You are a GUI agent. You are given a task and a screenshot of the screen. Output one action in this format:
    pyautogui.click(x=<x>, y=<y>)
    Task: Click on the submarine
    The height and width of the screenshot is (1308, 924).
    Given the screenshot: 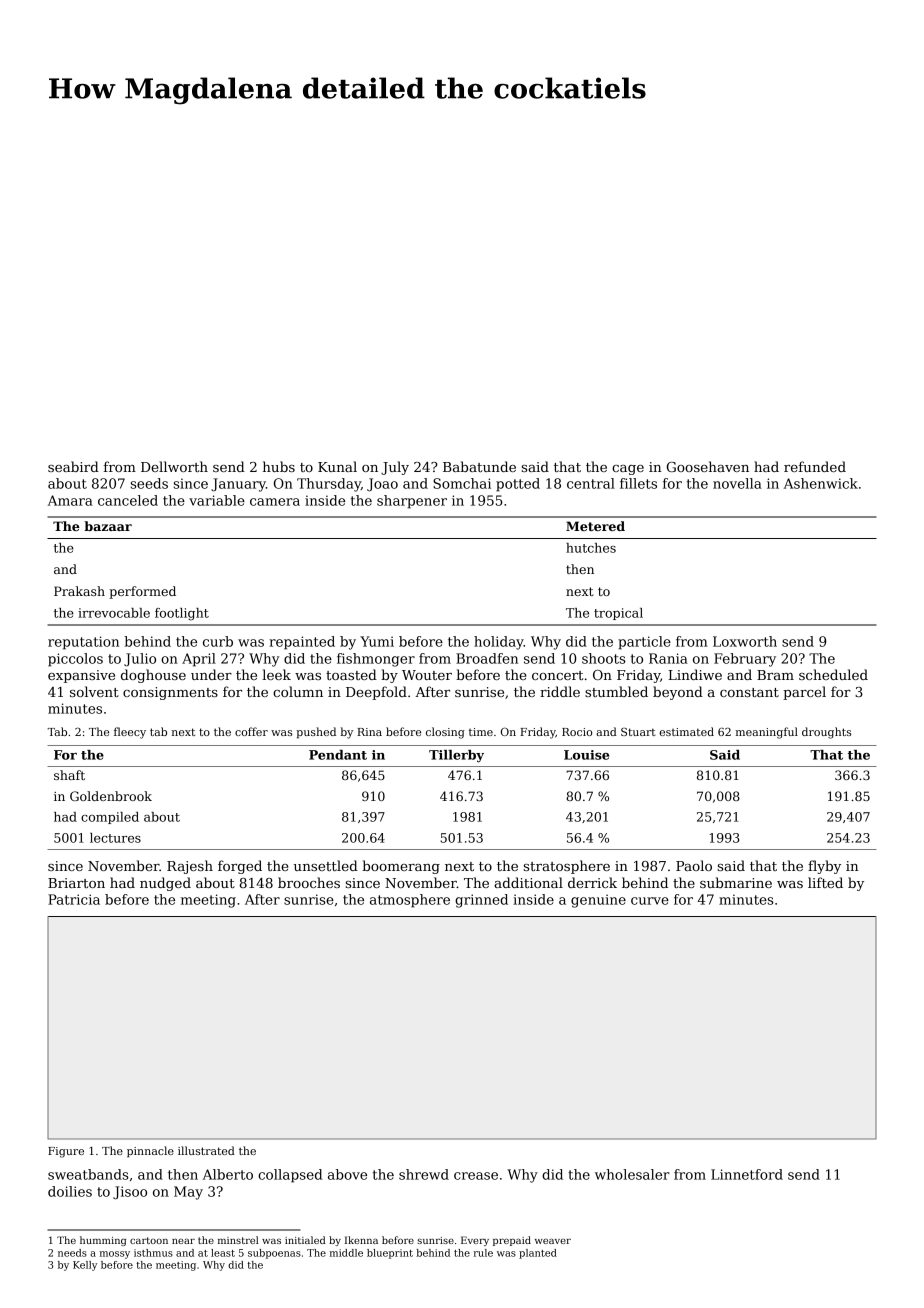 What is the action you would take?
    pyautogui.click(x=736, y=882)
